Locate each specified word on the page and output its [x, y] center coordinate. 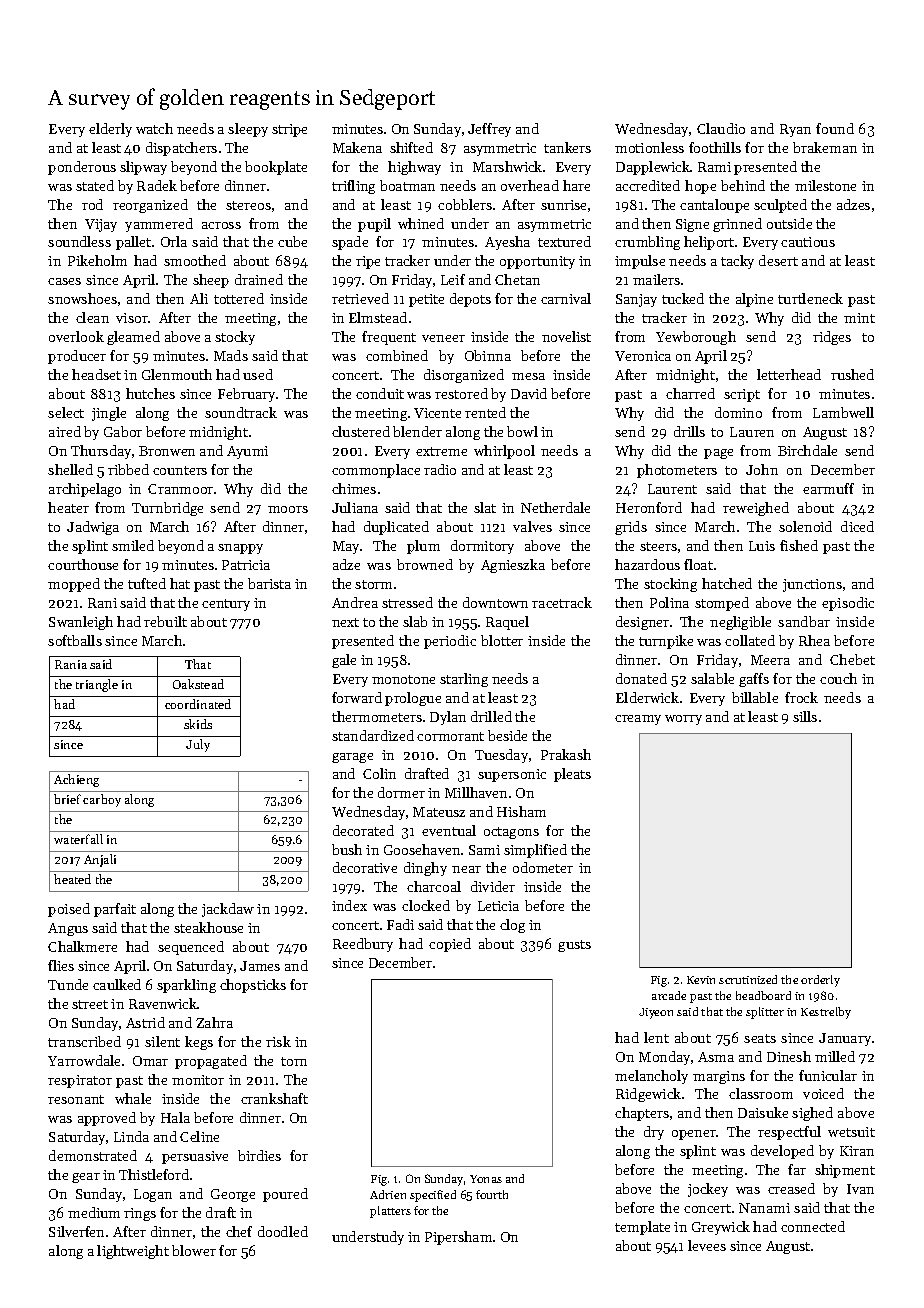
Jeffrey [489, 130]
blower [194, 1250]
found [835, 128]
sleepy [248, 130]
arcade [669, 995]
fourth [492, 1194]
